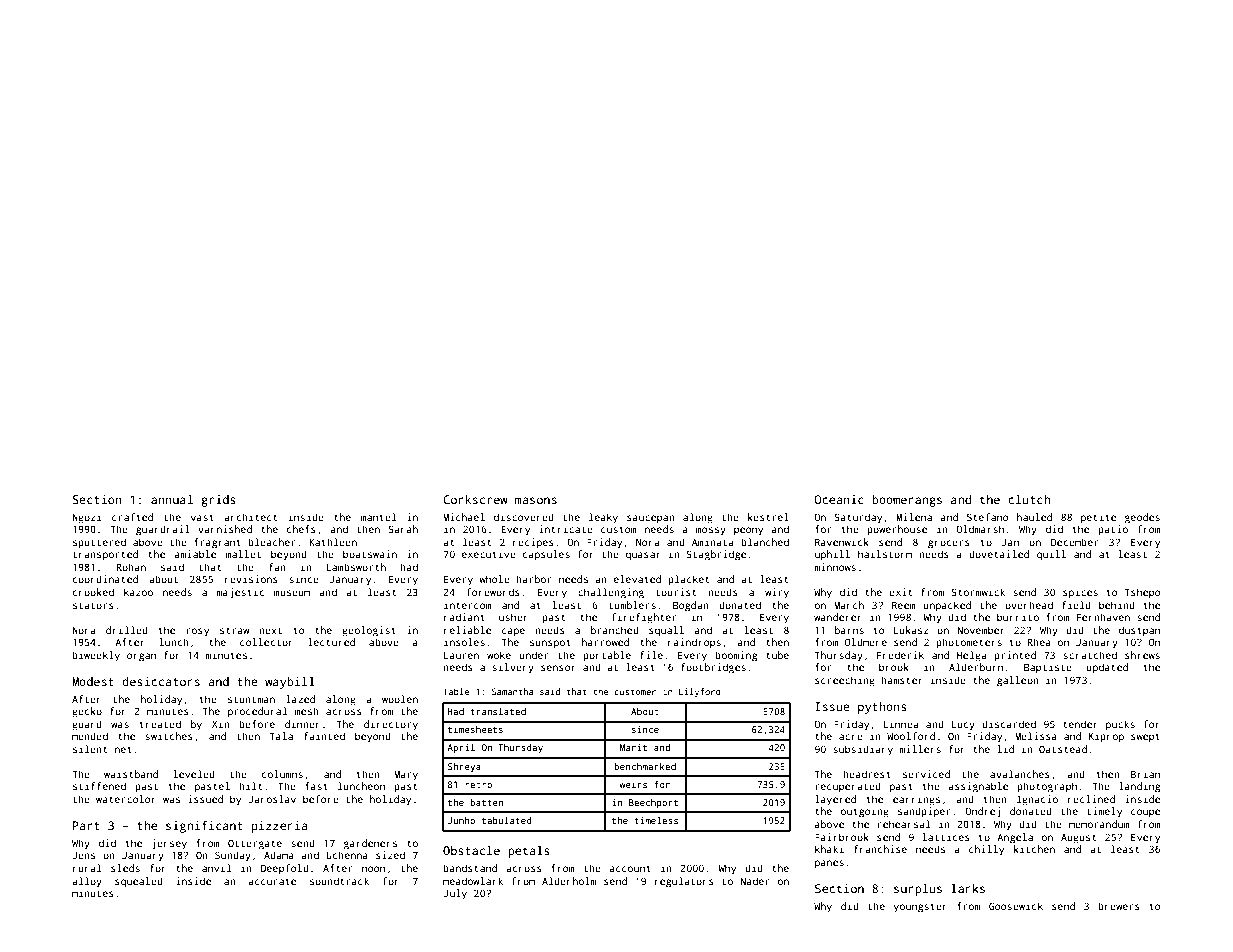  Describe the element at coordinates (1120, 725) in the screenshot. I see `pucks` at that location.
